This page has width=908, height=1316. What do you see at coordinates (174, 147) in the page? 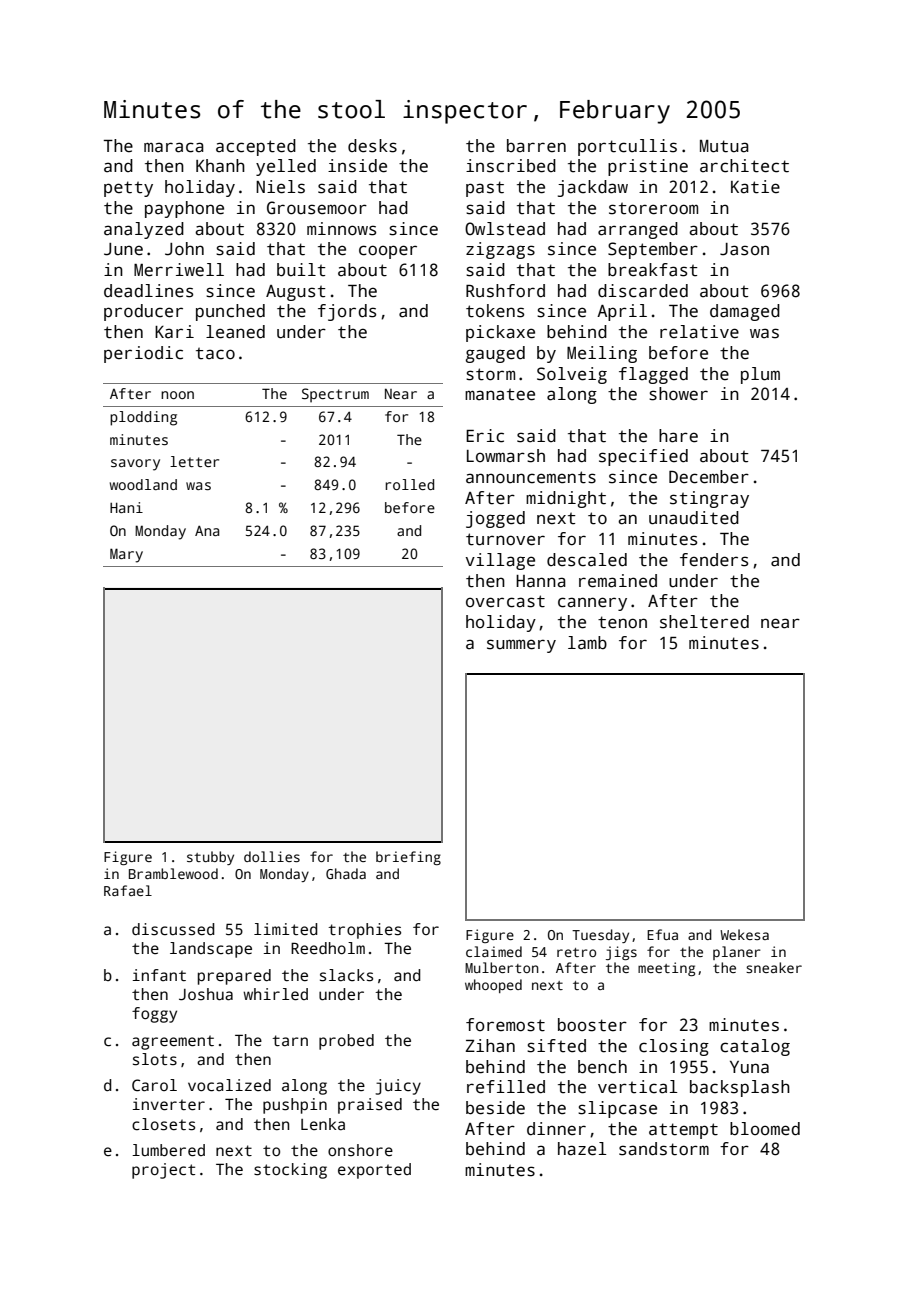
I see `maraca` at bounding box center [174, 147].
